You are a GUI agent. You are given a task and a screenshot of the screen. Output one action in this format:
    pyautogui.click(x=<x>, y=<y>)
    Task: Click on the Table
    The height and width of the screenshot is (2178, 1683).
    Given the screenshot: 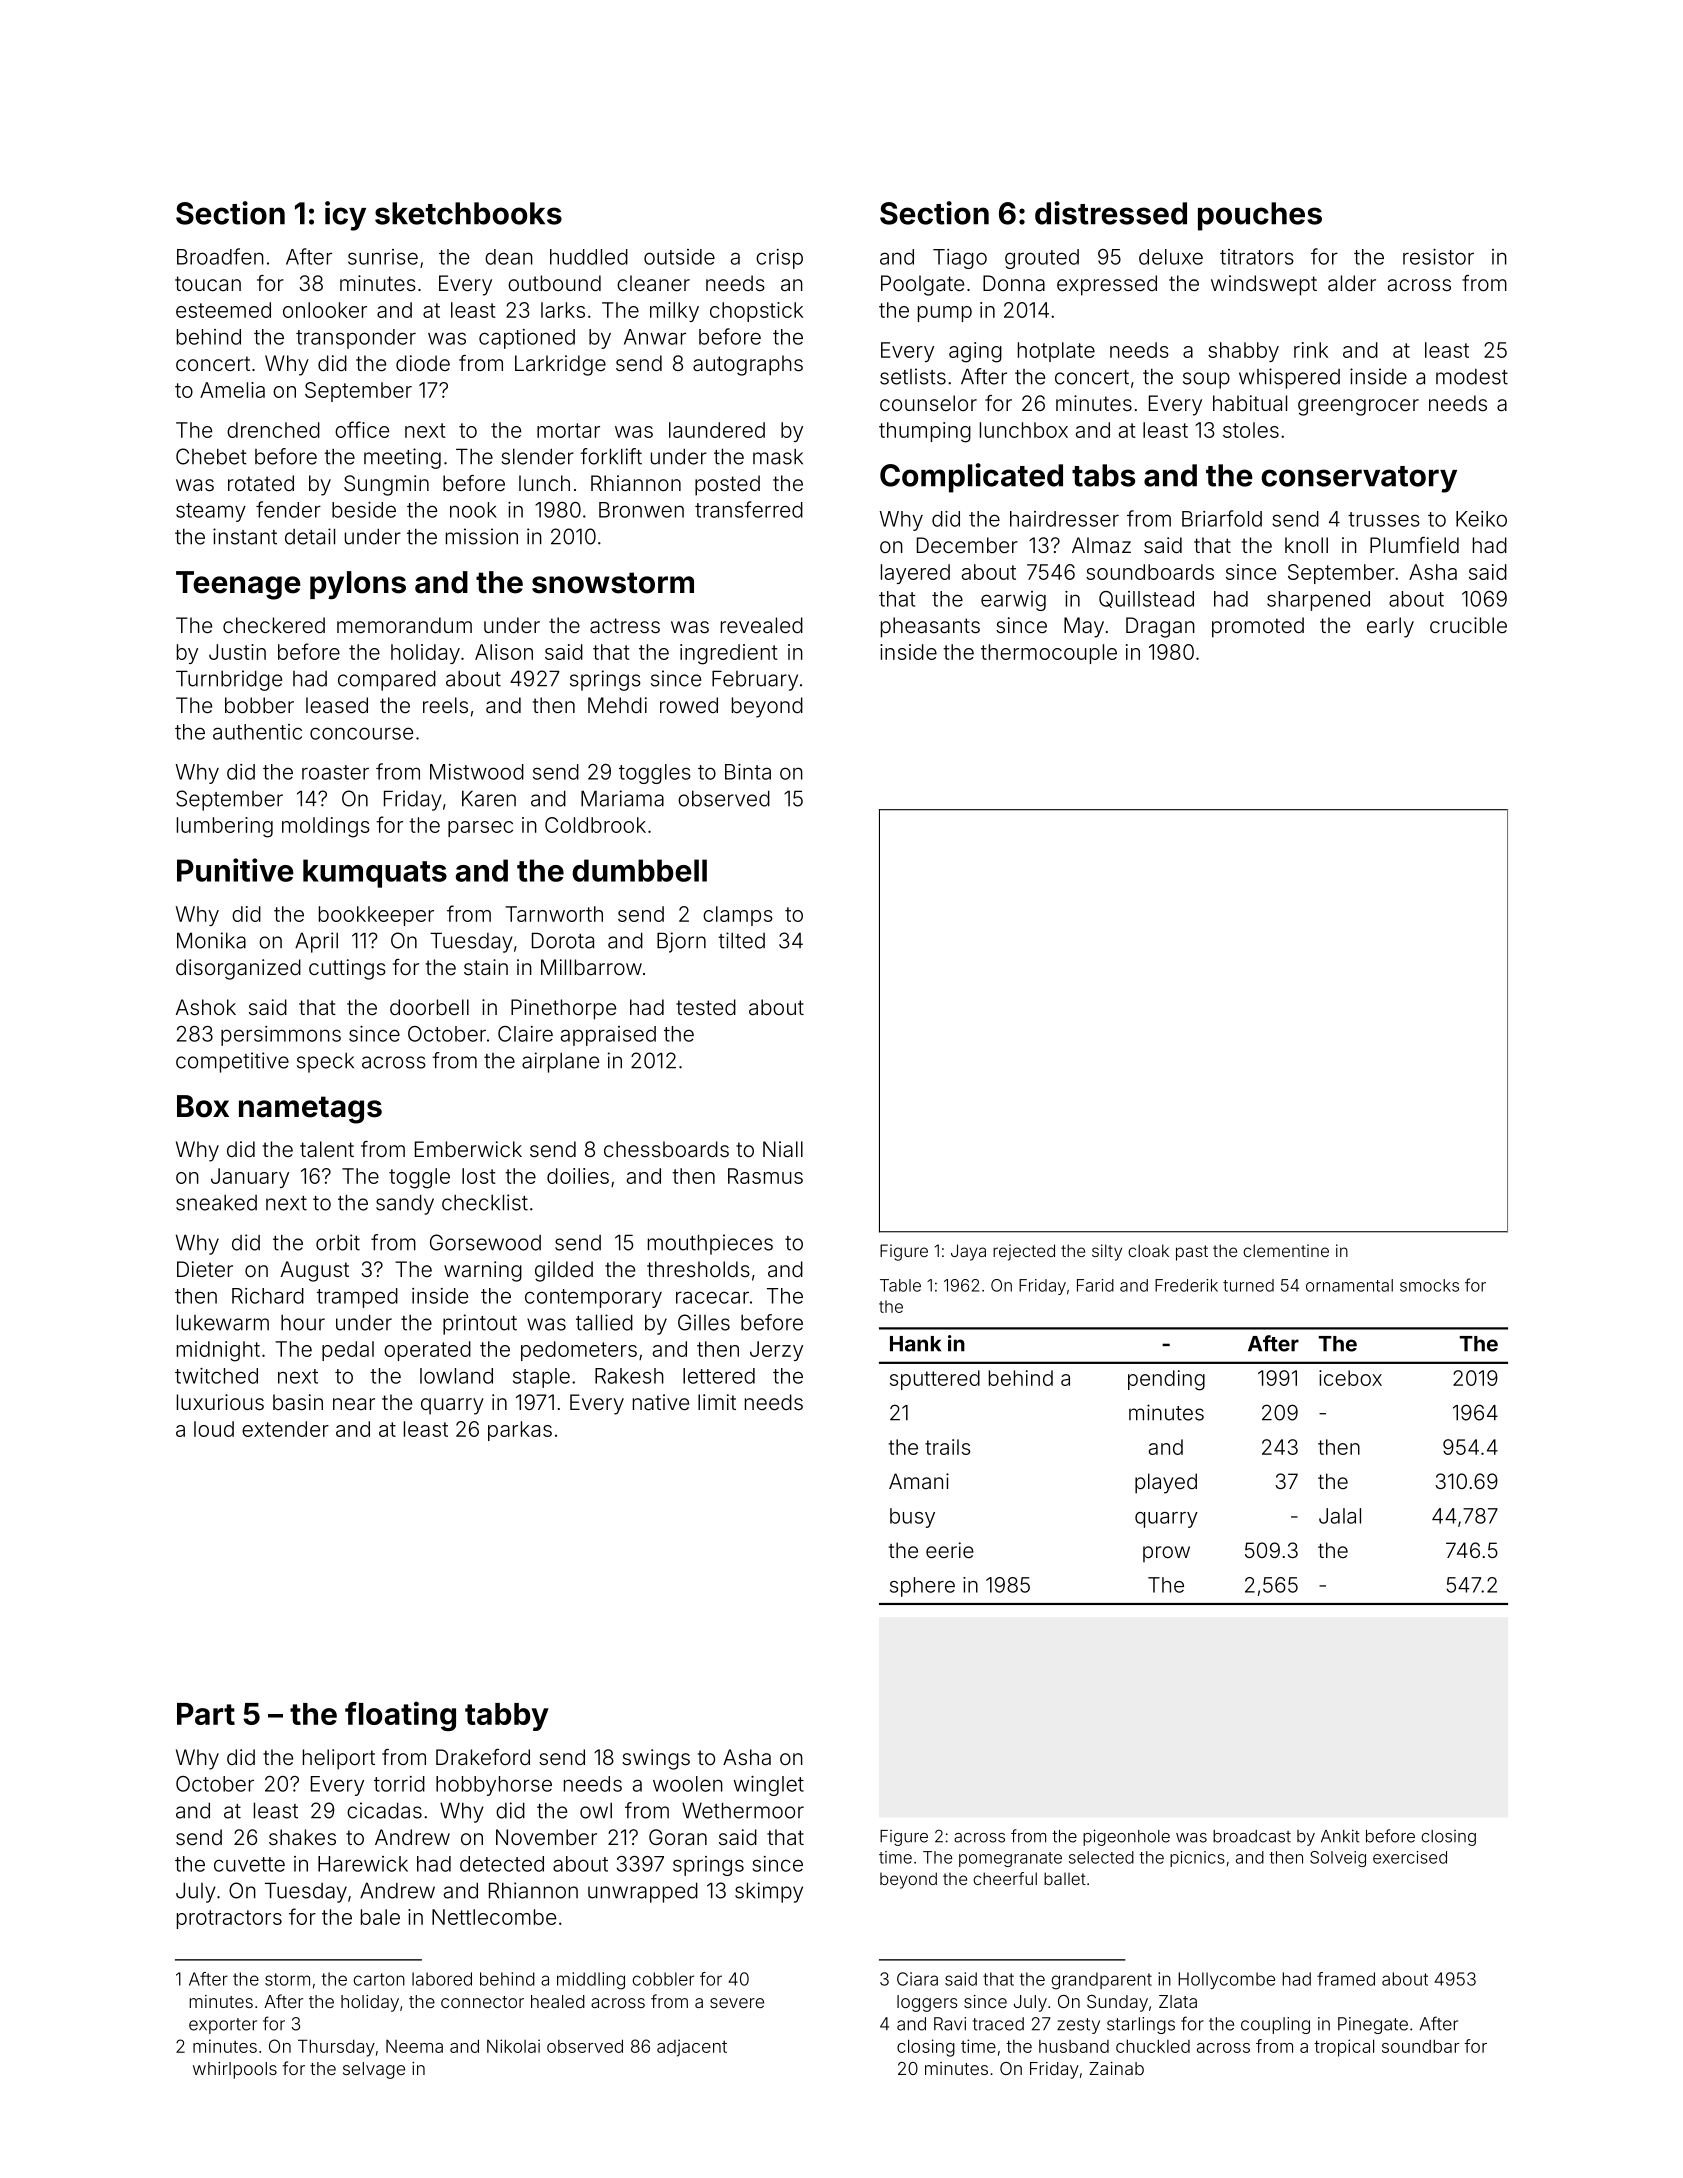 What is the action you would take?
    pyautogui.click(x=900, y=1285)
